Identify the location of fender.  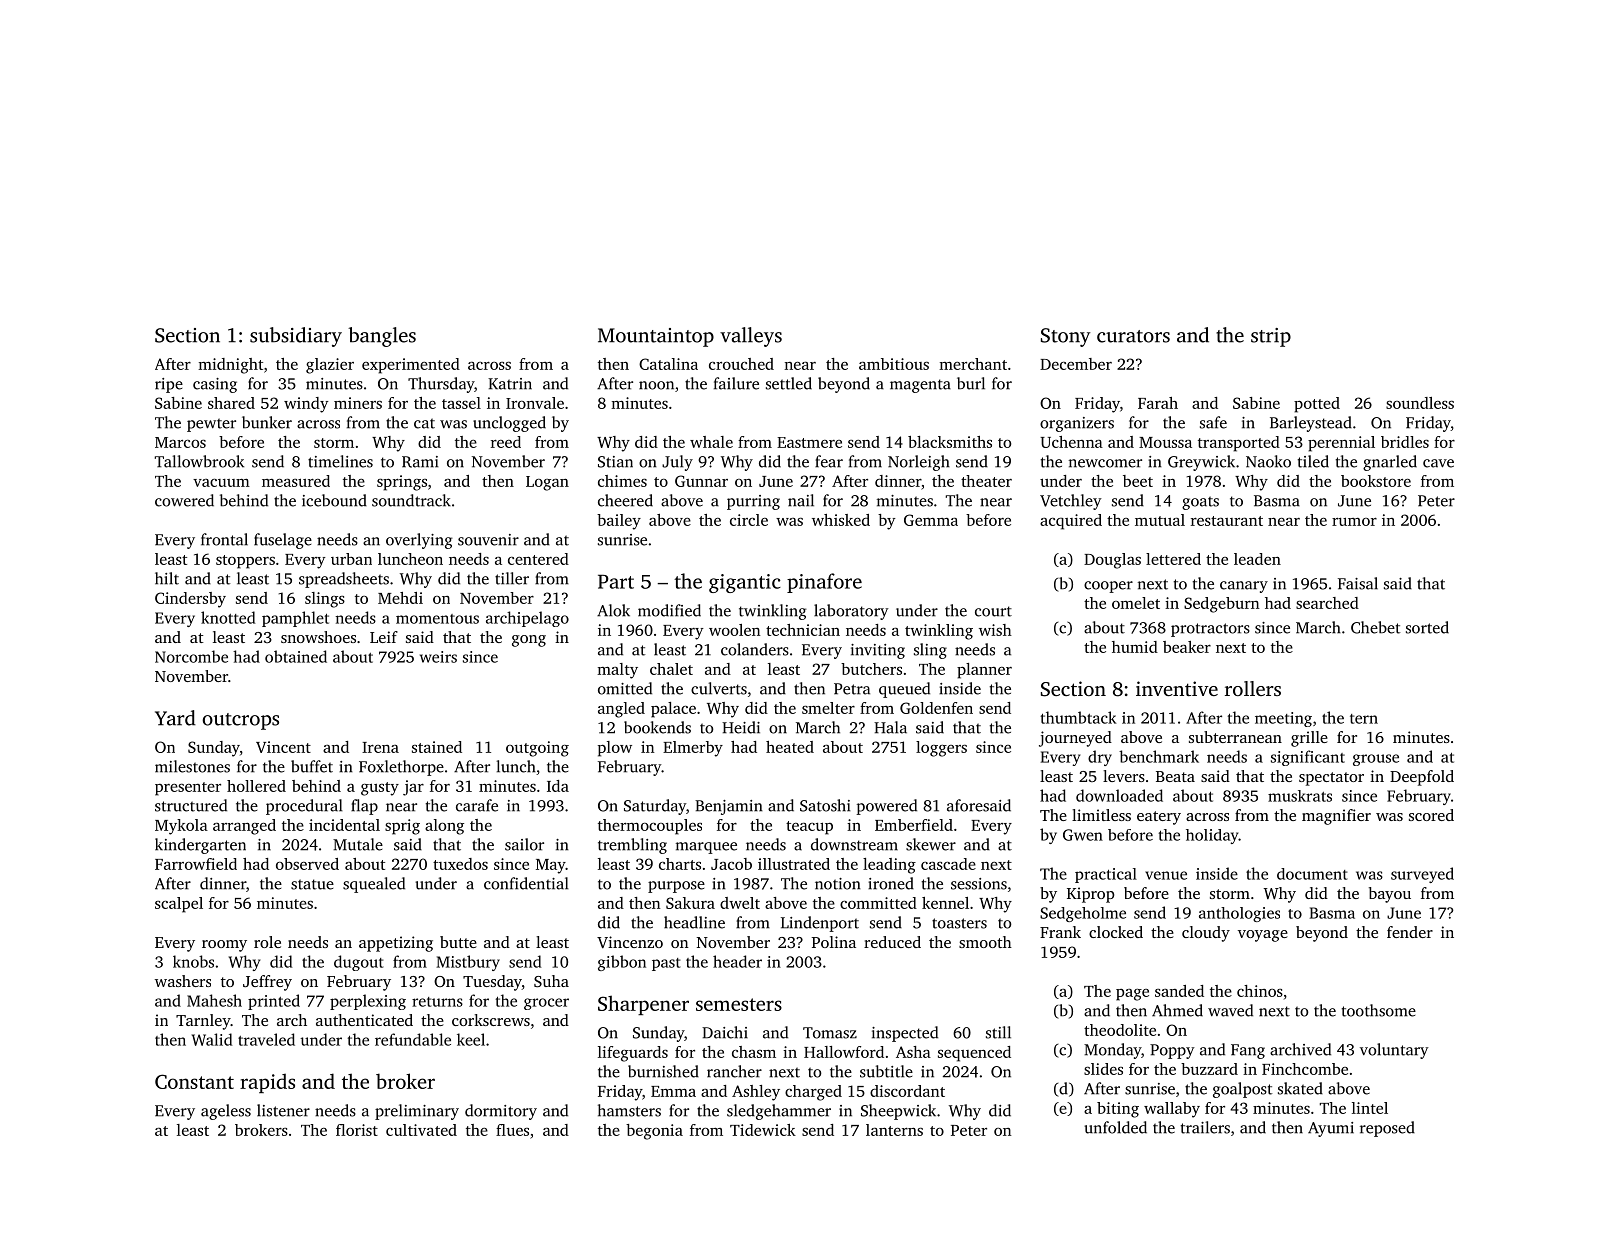
(1410, 932).
